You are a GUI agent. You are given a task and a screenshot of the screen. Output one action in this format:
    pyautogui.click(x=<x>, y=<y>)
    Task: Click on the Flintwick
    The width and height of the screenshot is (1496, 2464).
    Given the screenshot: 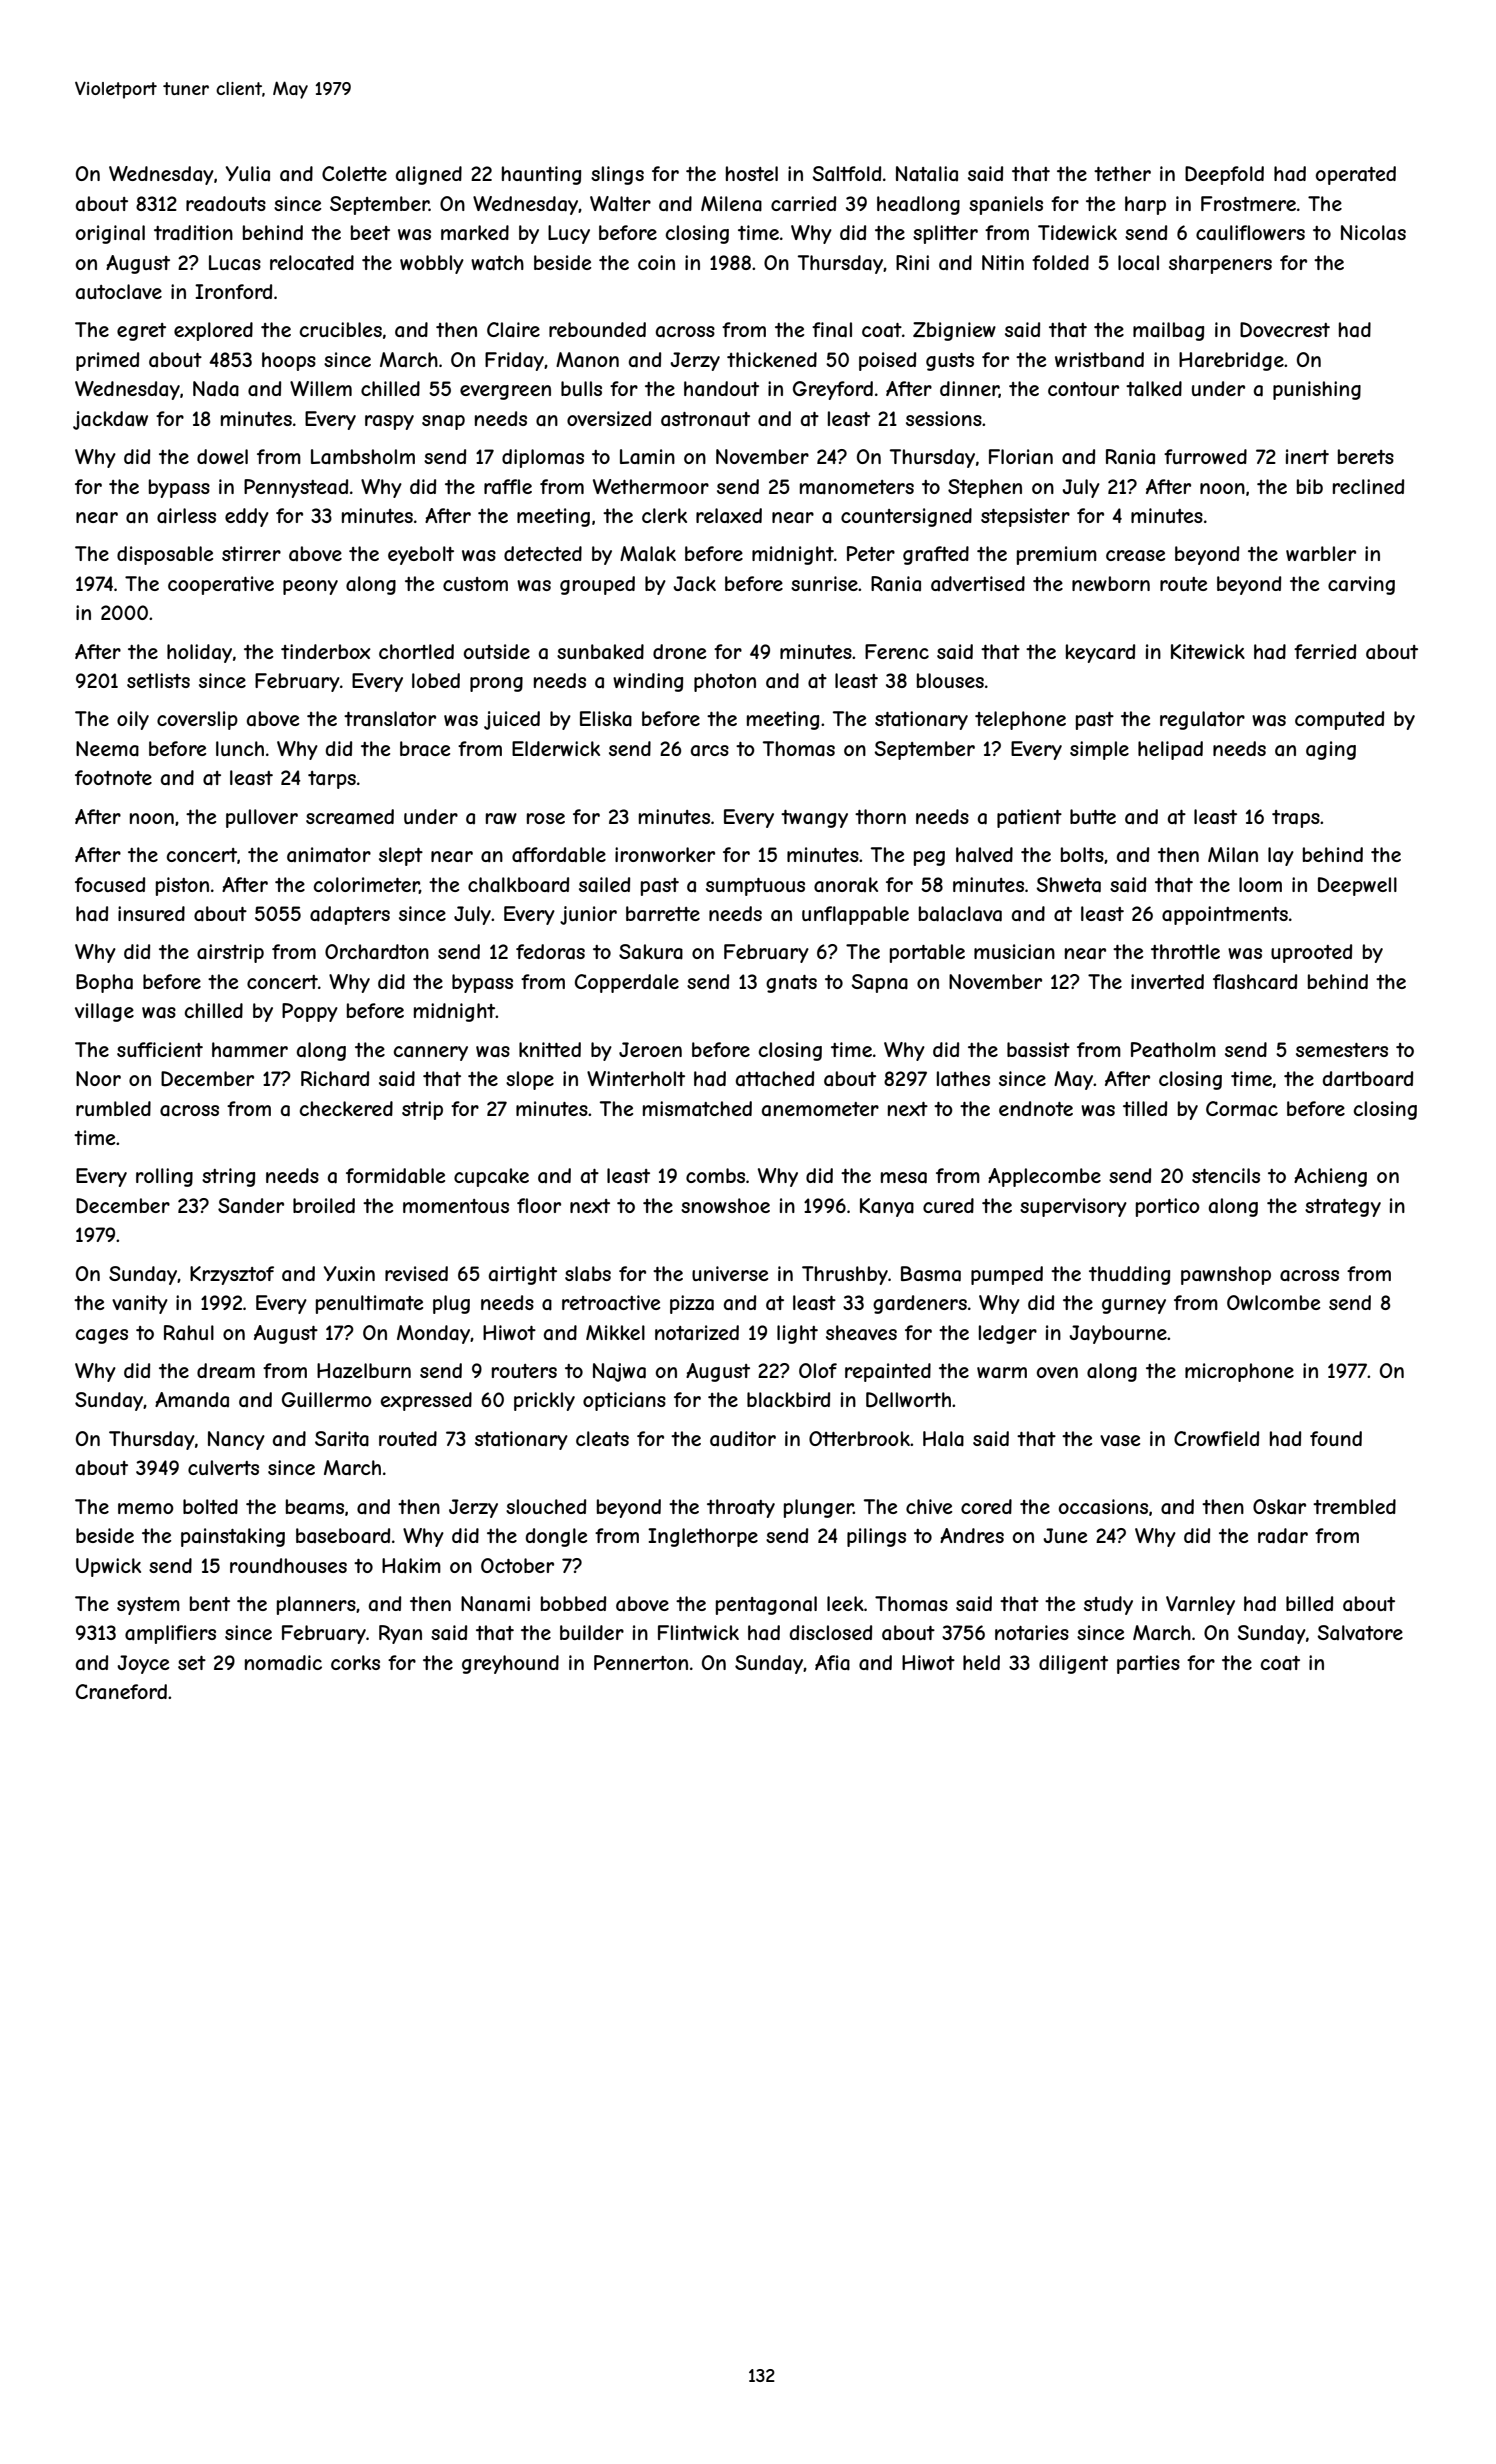 What is the action you would take?
    pyautogui.click(x=698, y=1632)
